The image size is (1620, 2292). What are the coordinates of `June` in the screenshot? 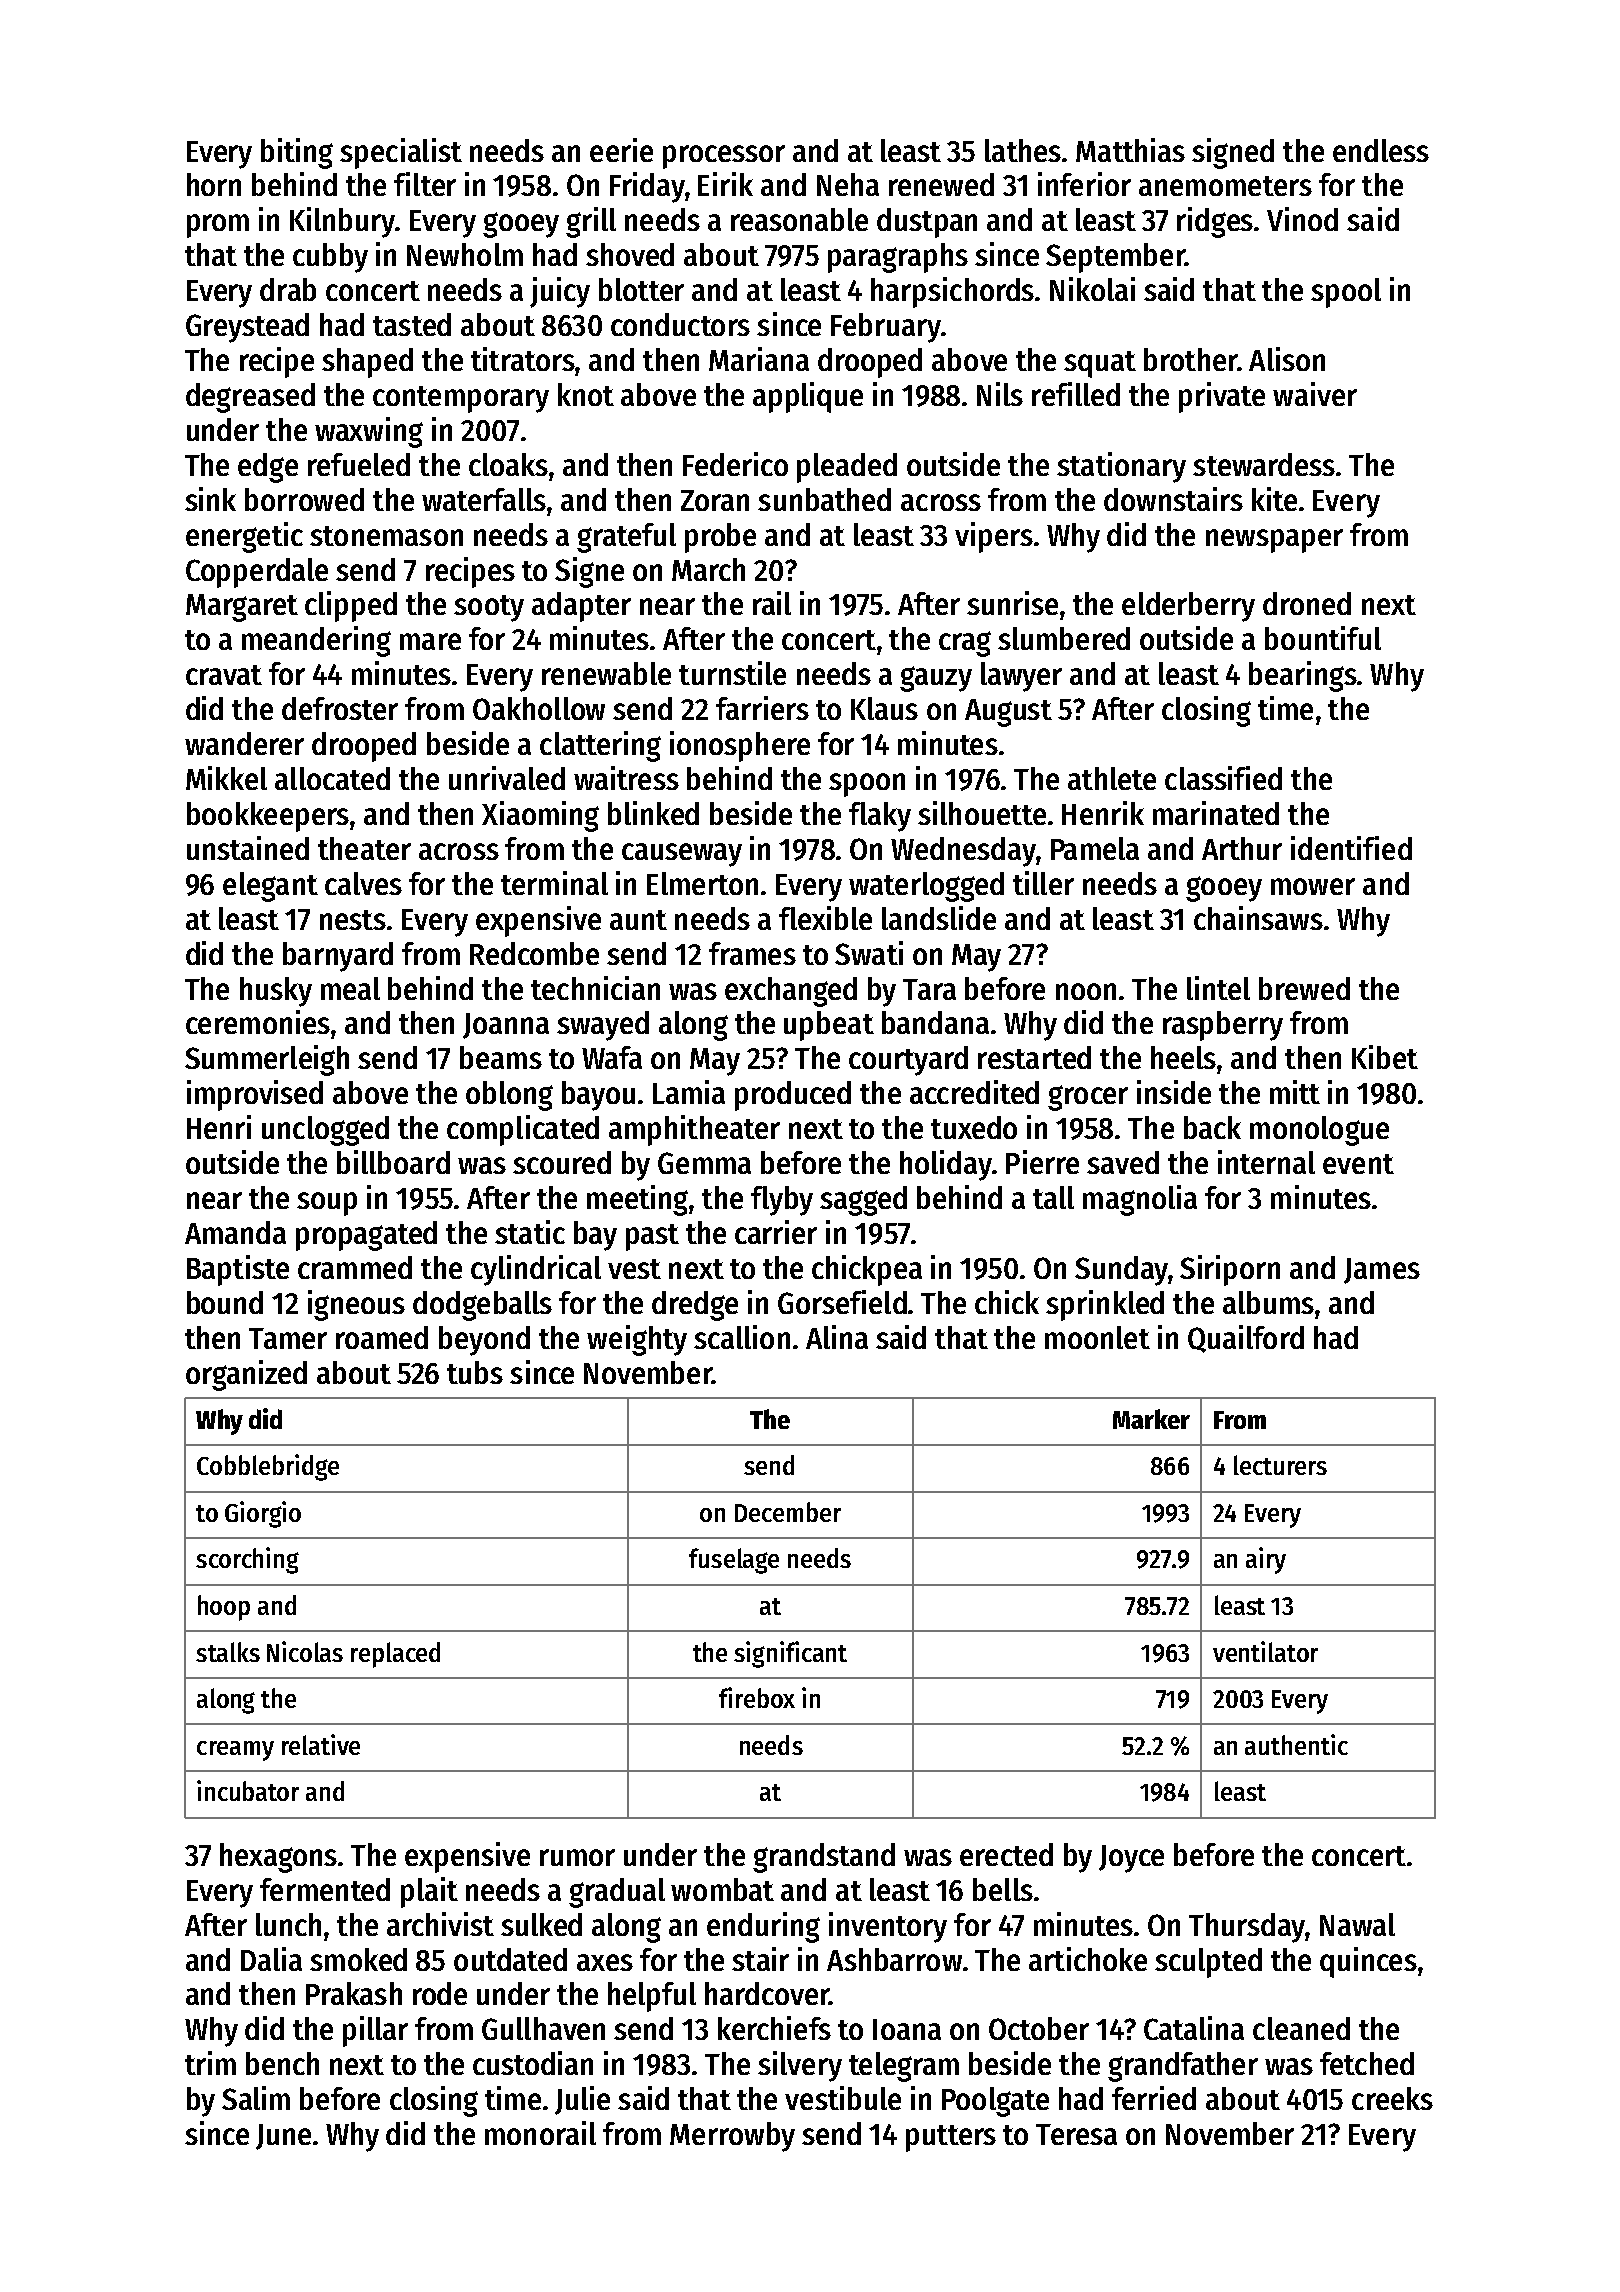 It's located at (283, 2137).
